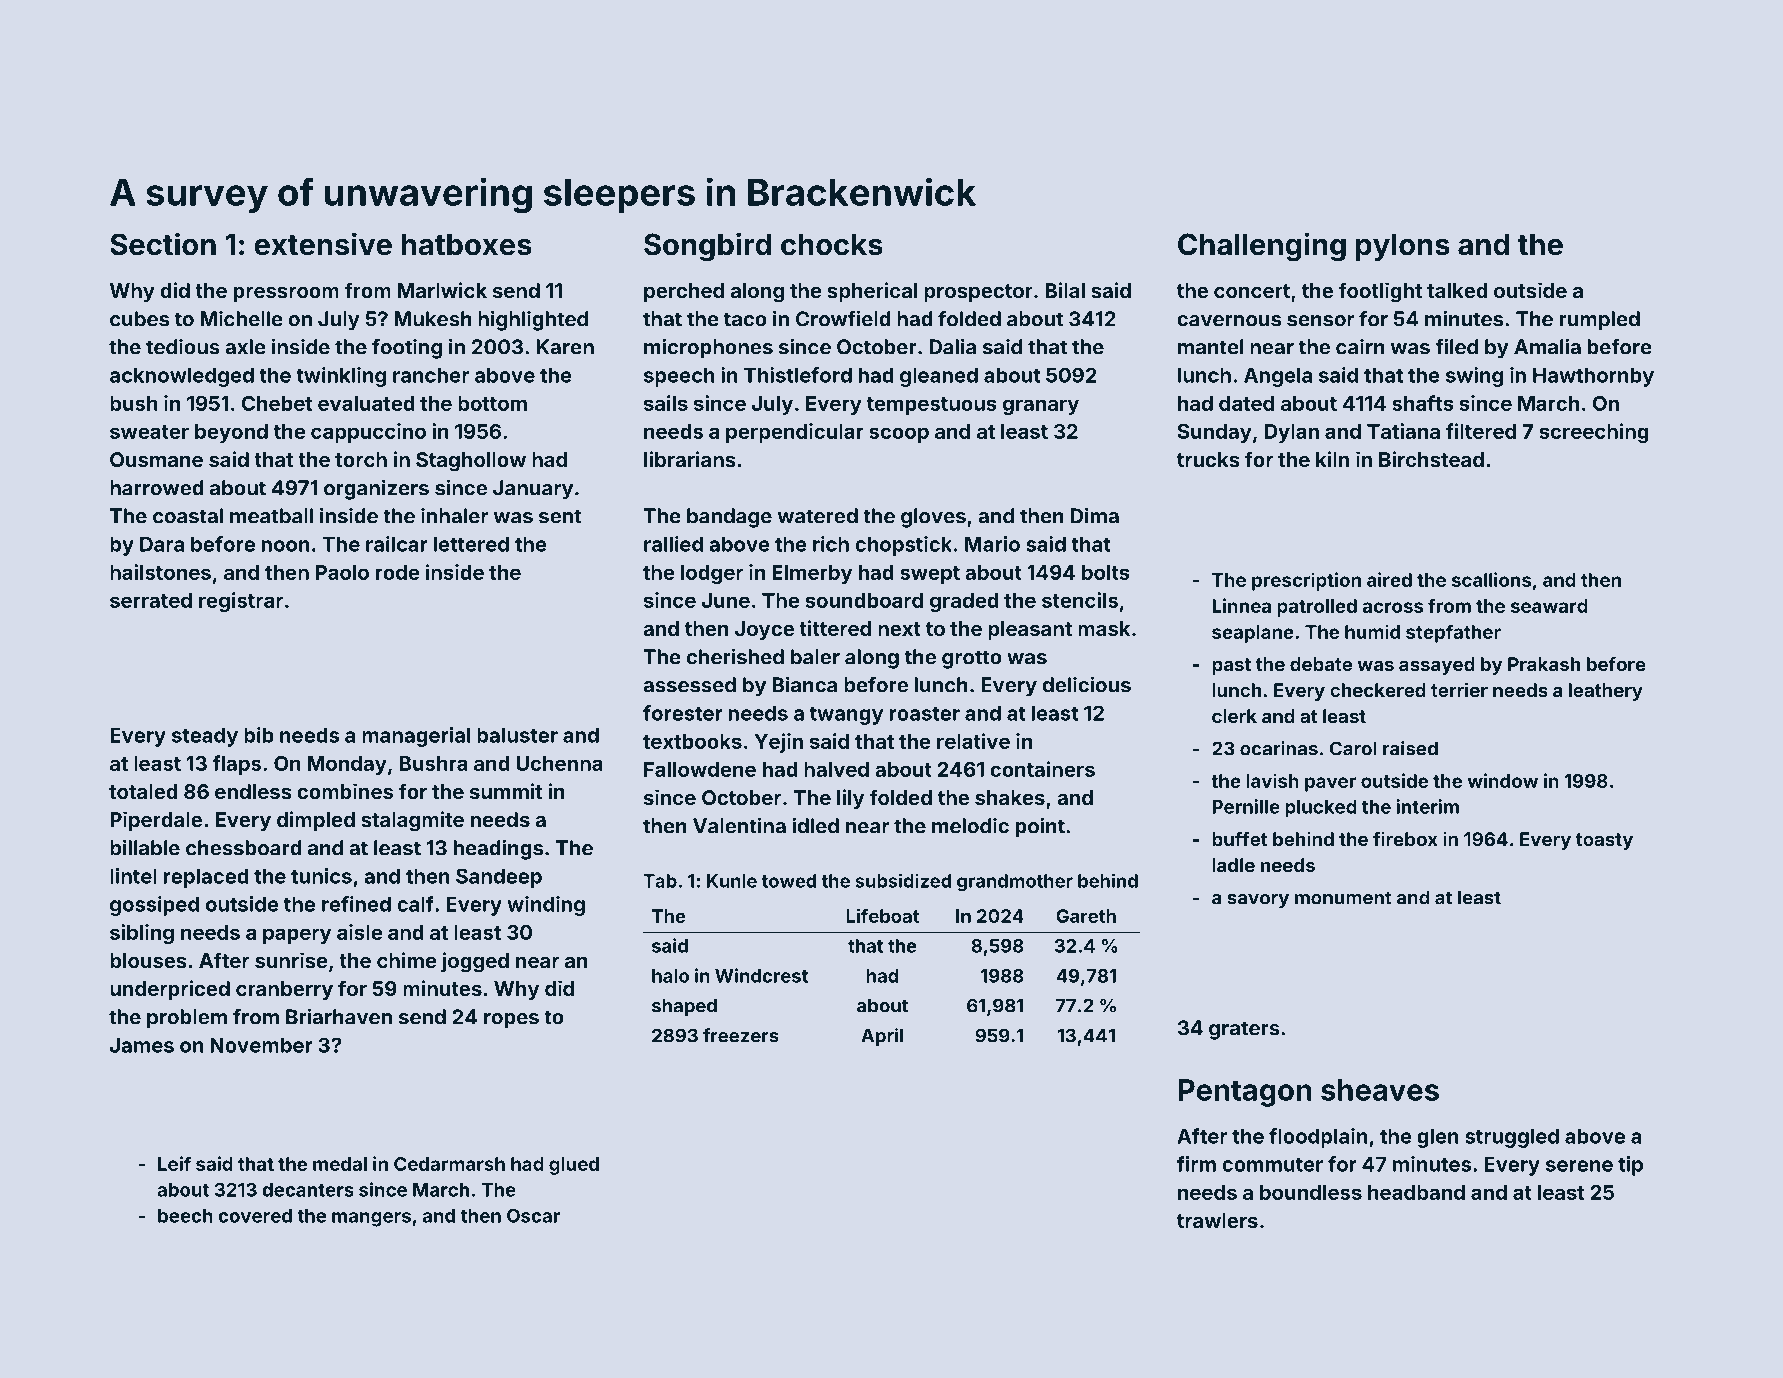 Image resolution: width=1783 pixels, height=1378 pixels. I want to click on stalagmite, so click(412, 821).
